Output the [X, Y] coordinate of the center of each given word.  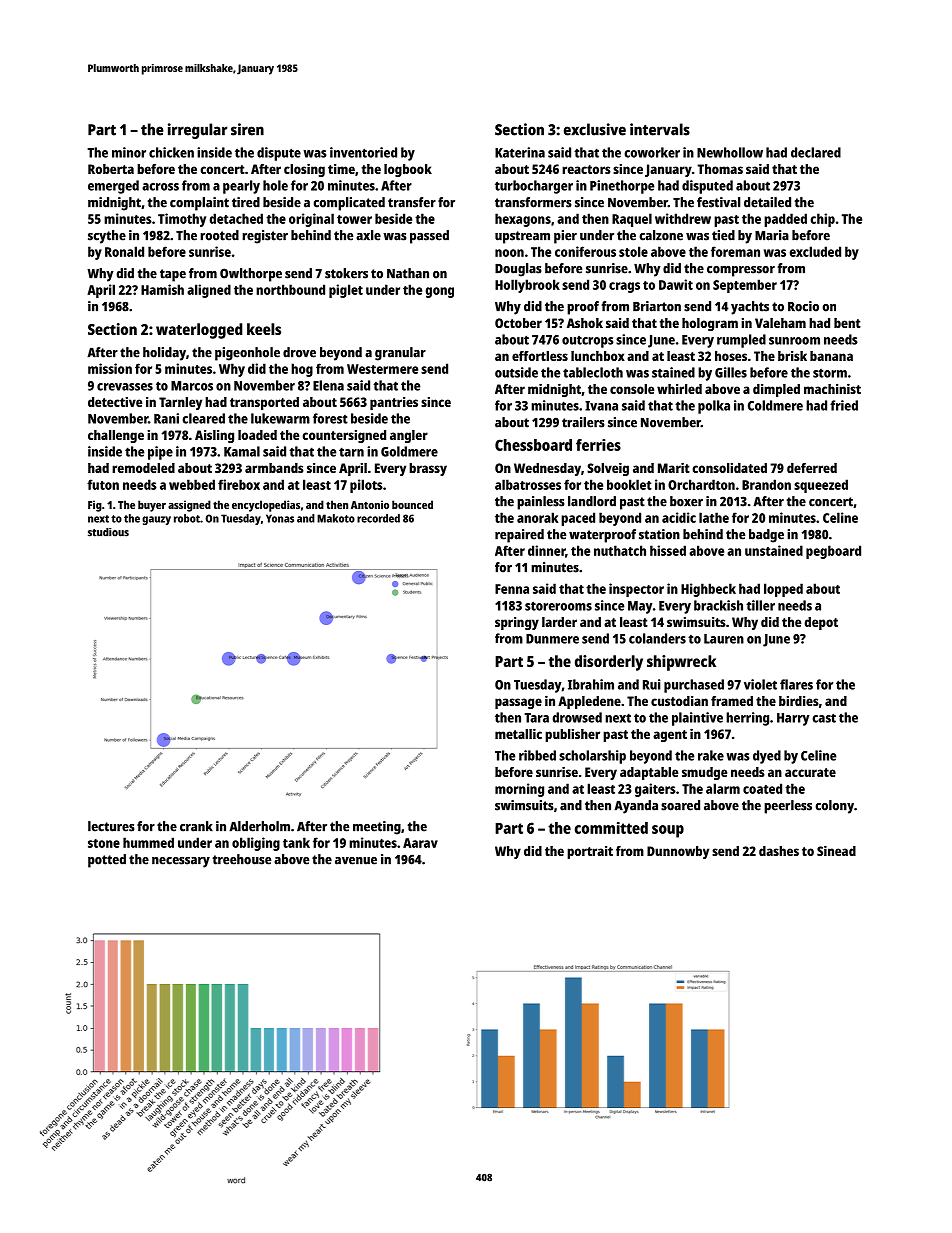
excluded [815, 251]
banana [831, 356]
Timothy [182, 220]
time [341, 169]
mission [110, 368]
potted [107, 861]
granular [400, 354]
